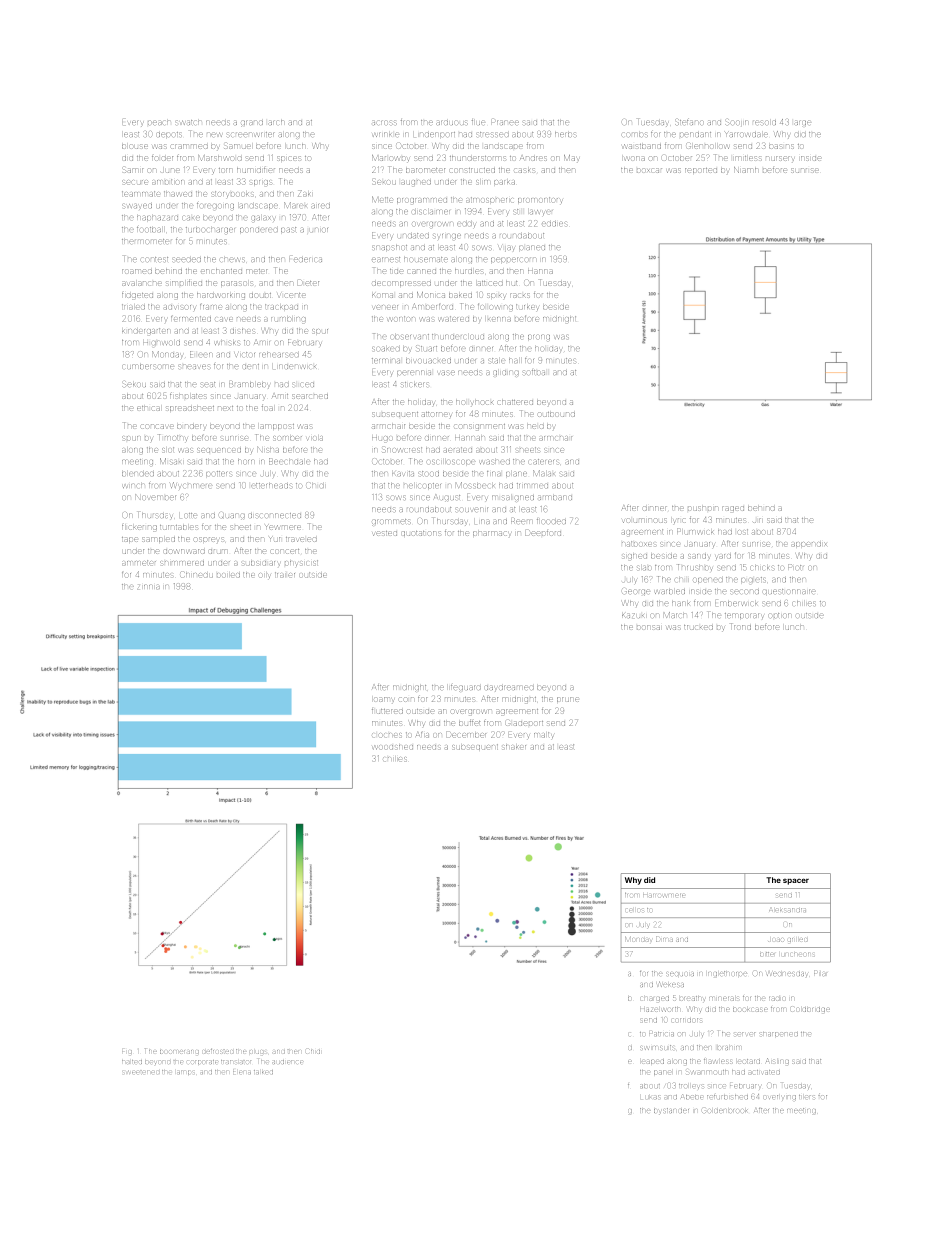  I want to click on crammed, so click(189, 146).
